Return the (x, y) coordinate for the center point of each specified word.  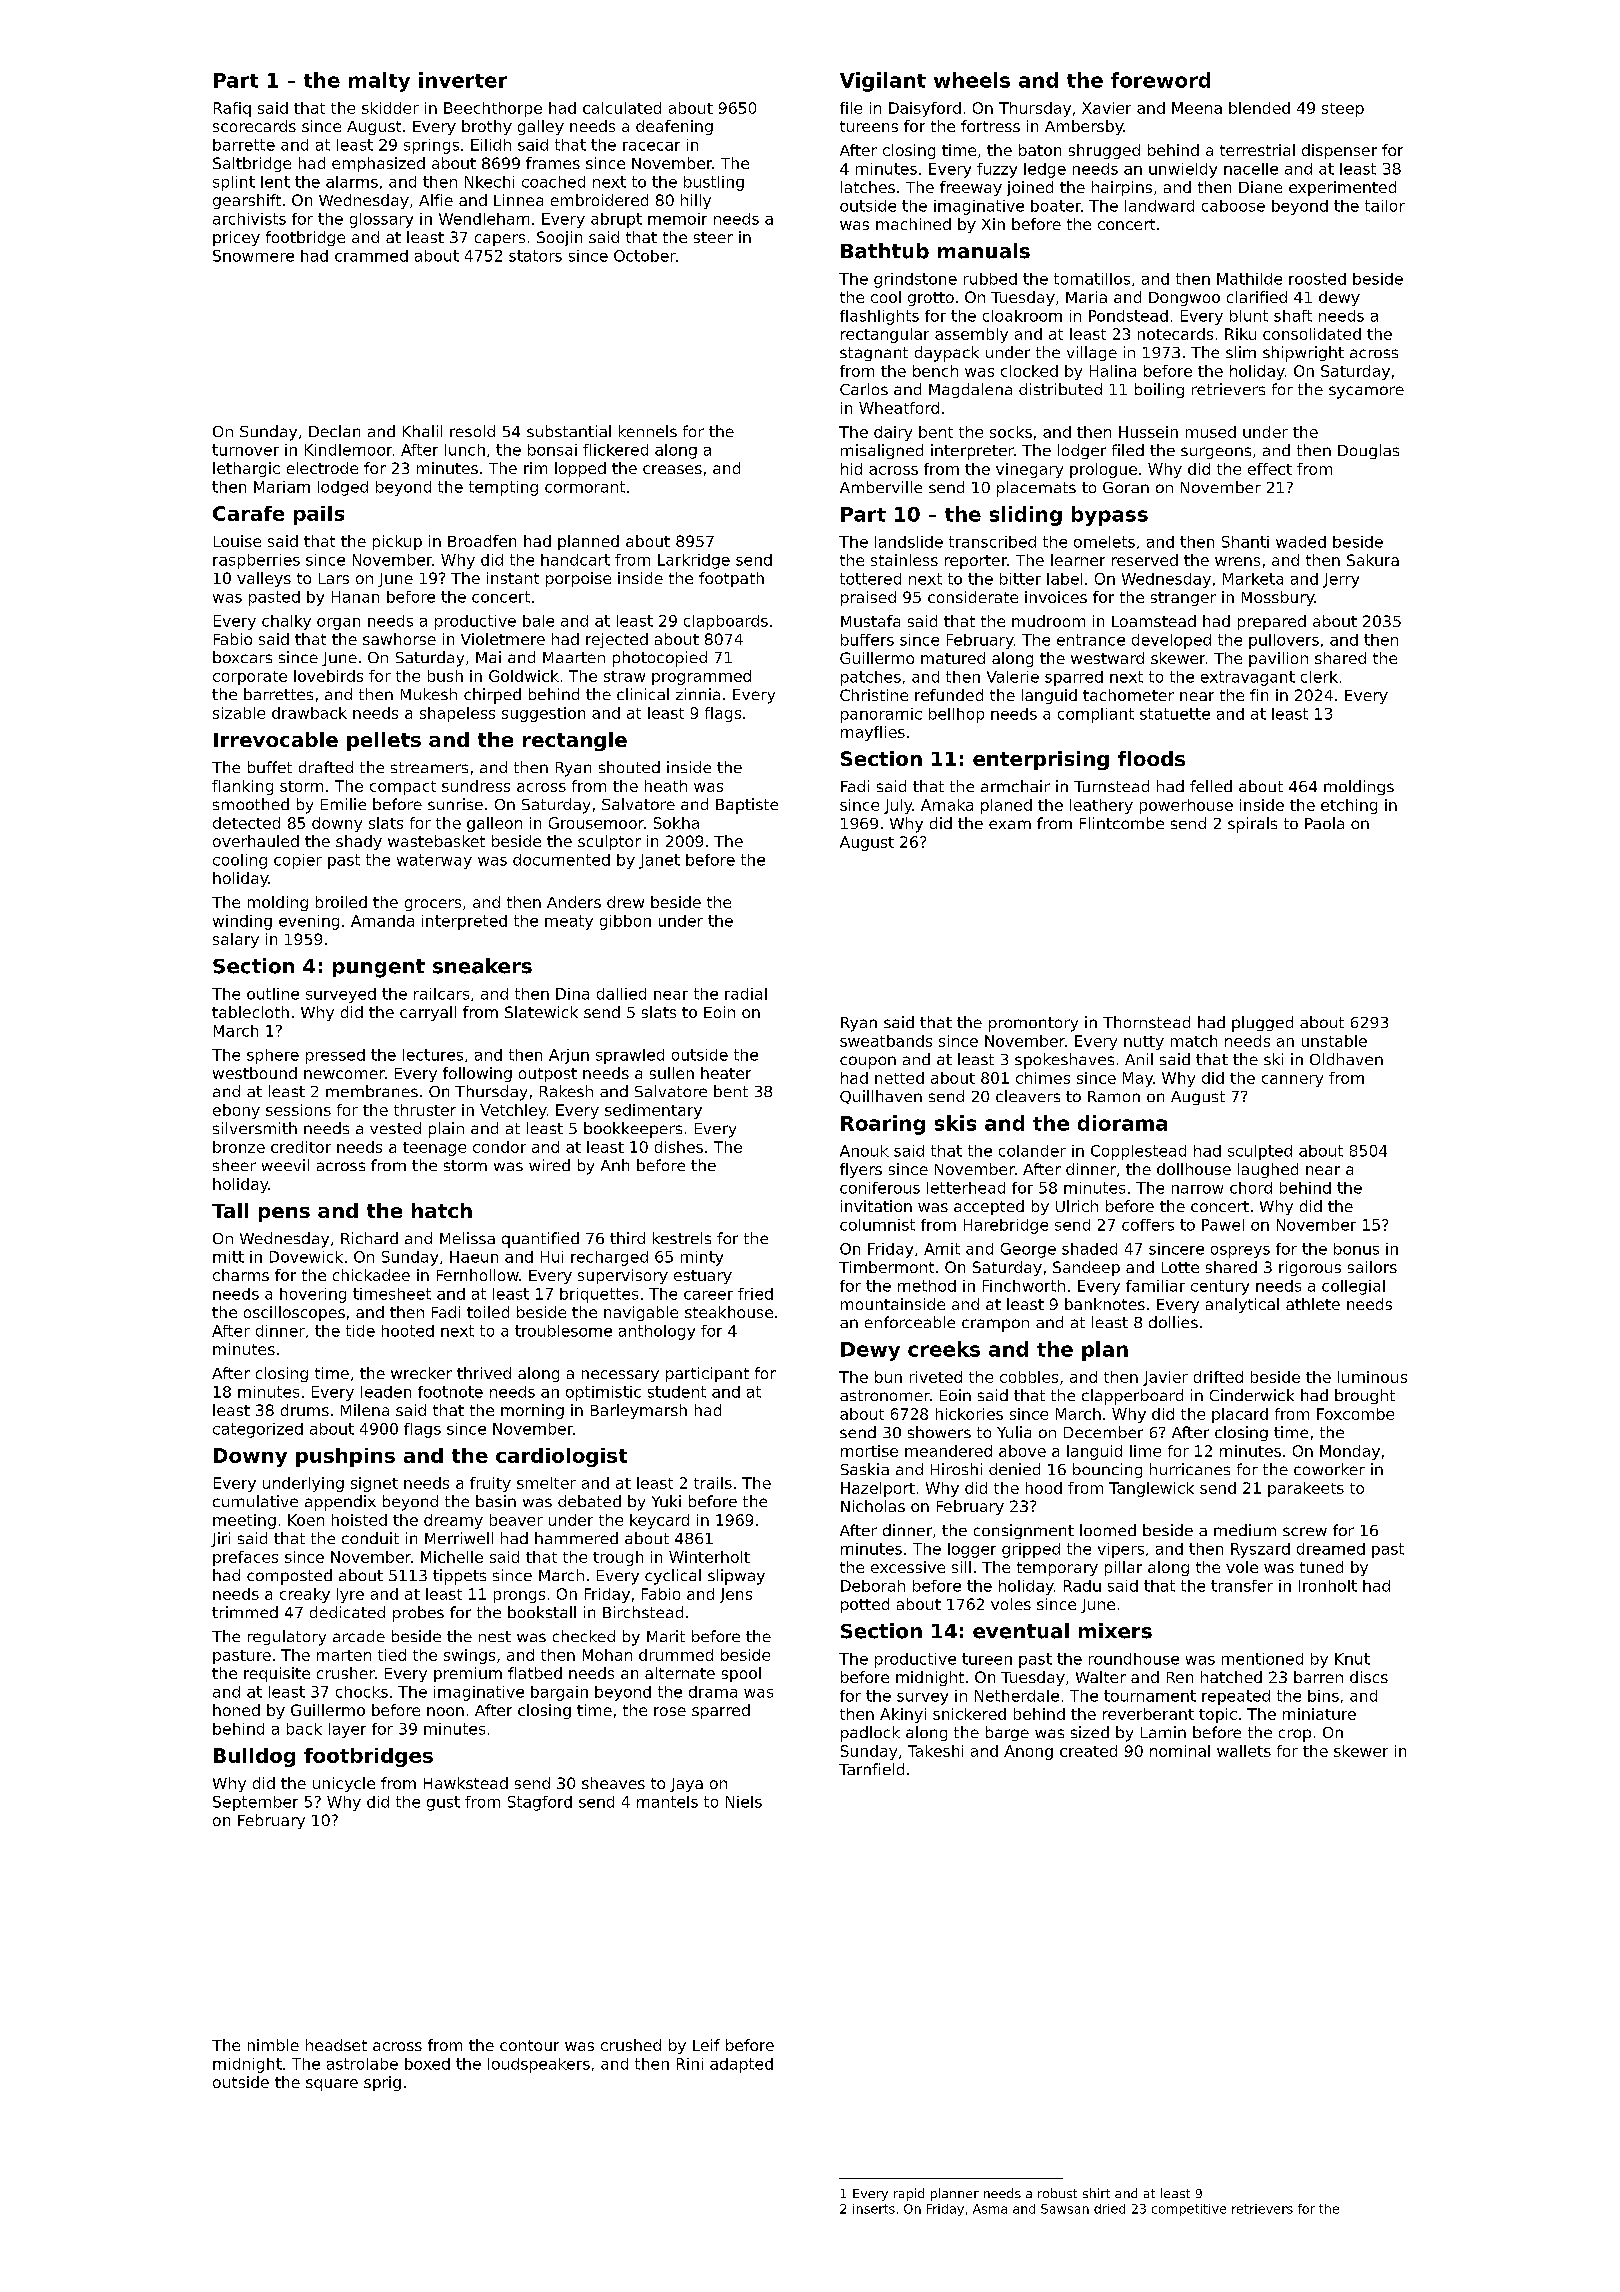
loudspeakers (539, 2065)
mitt (228, 1257)
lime (1145, 1451)
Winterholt (709, 1557)
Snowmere (253, 256)
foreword (1160, 80)
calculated (622, 108)
